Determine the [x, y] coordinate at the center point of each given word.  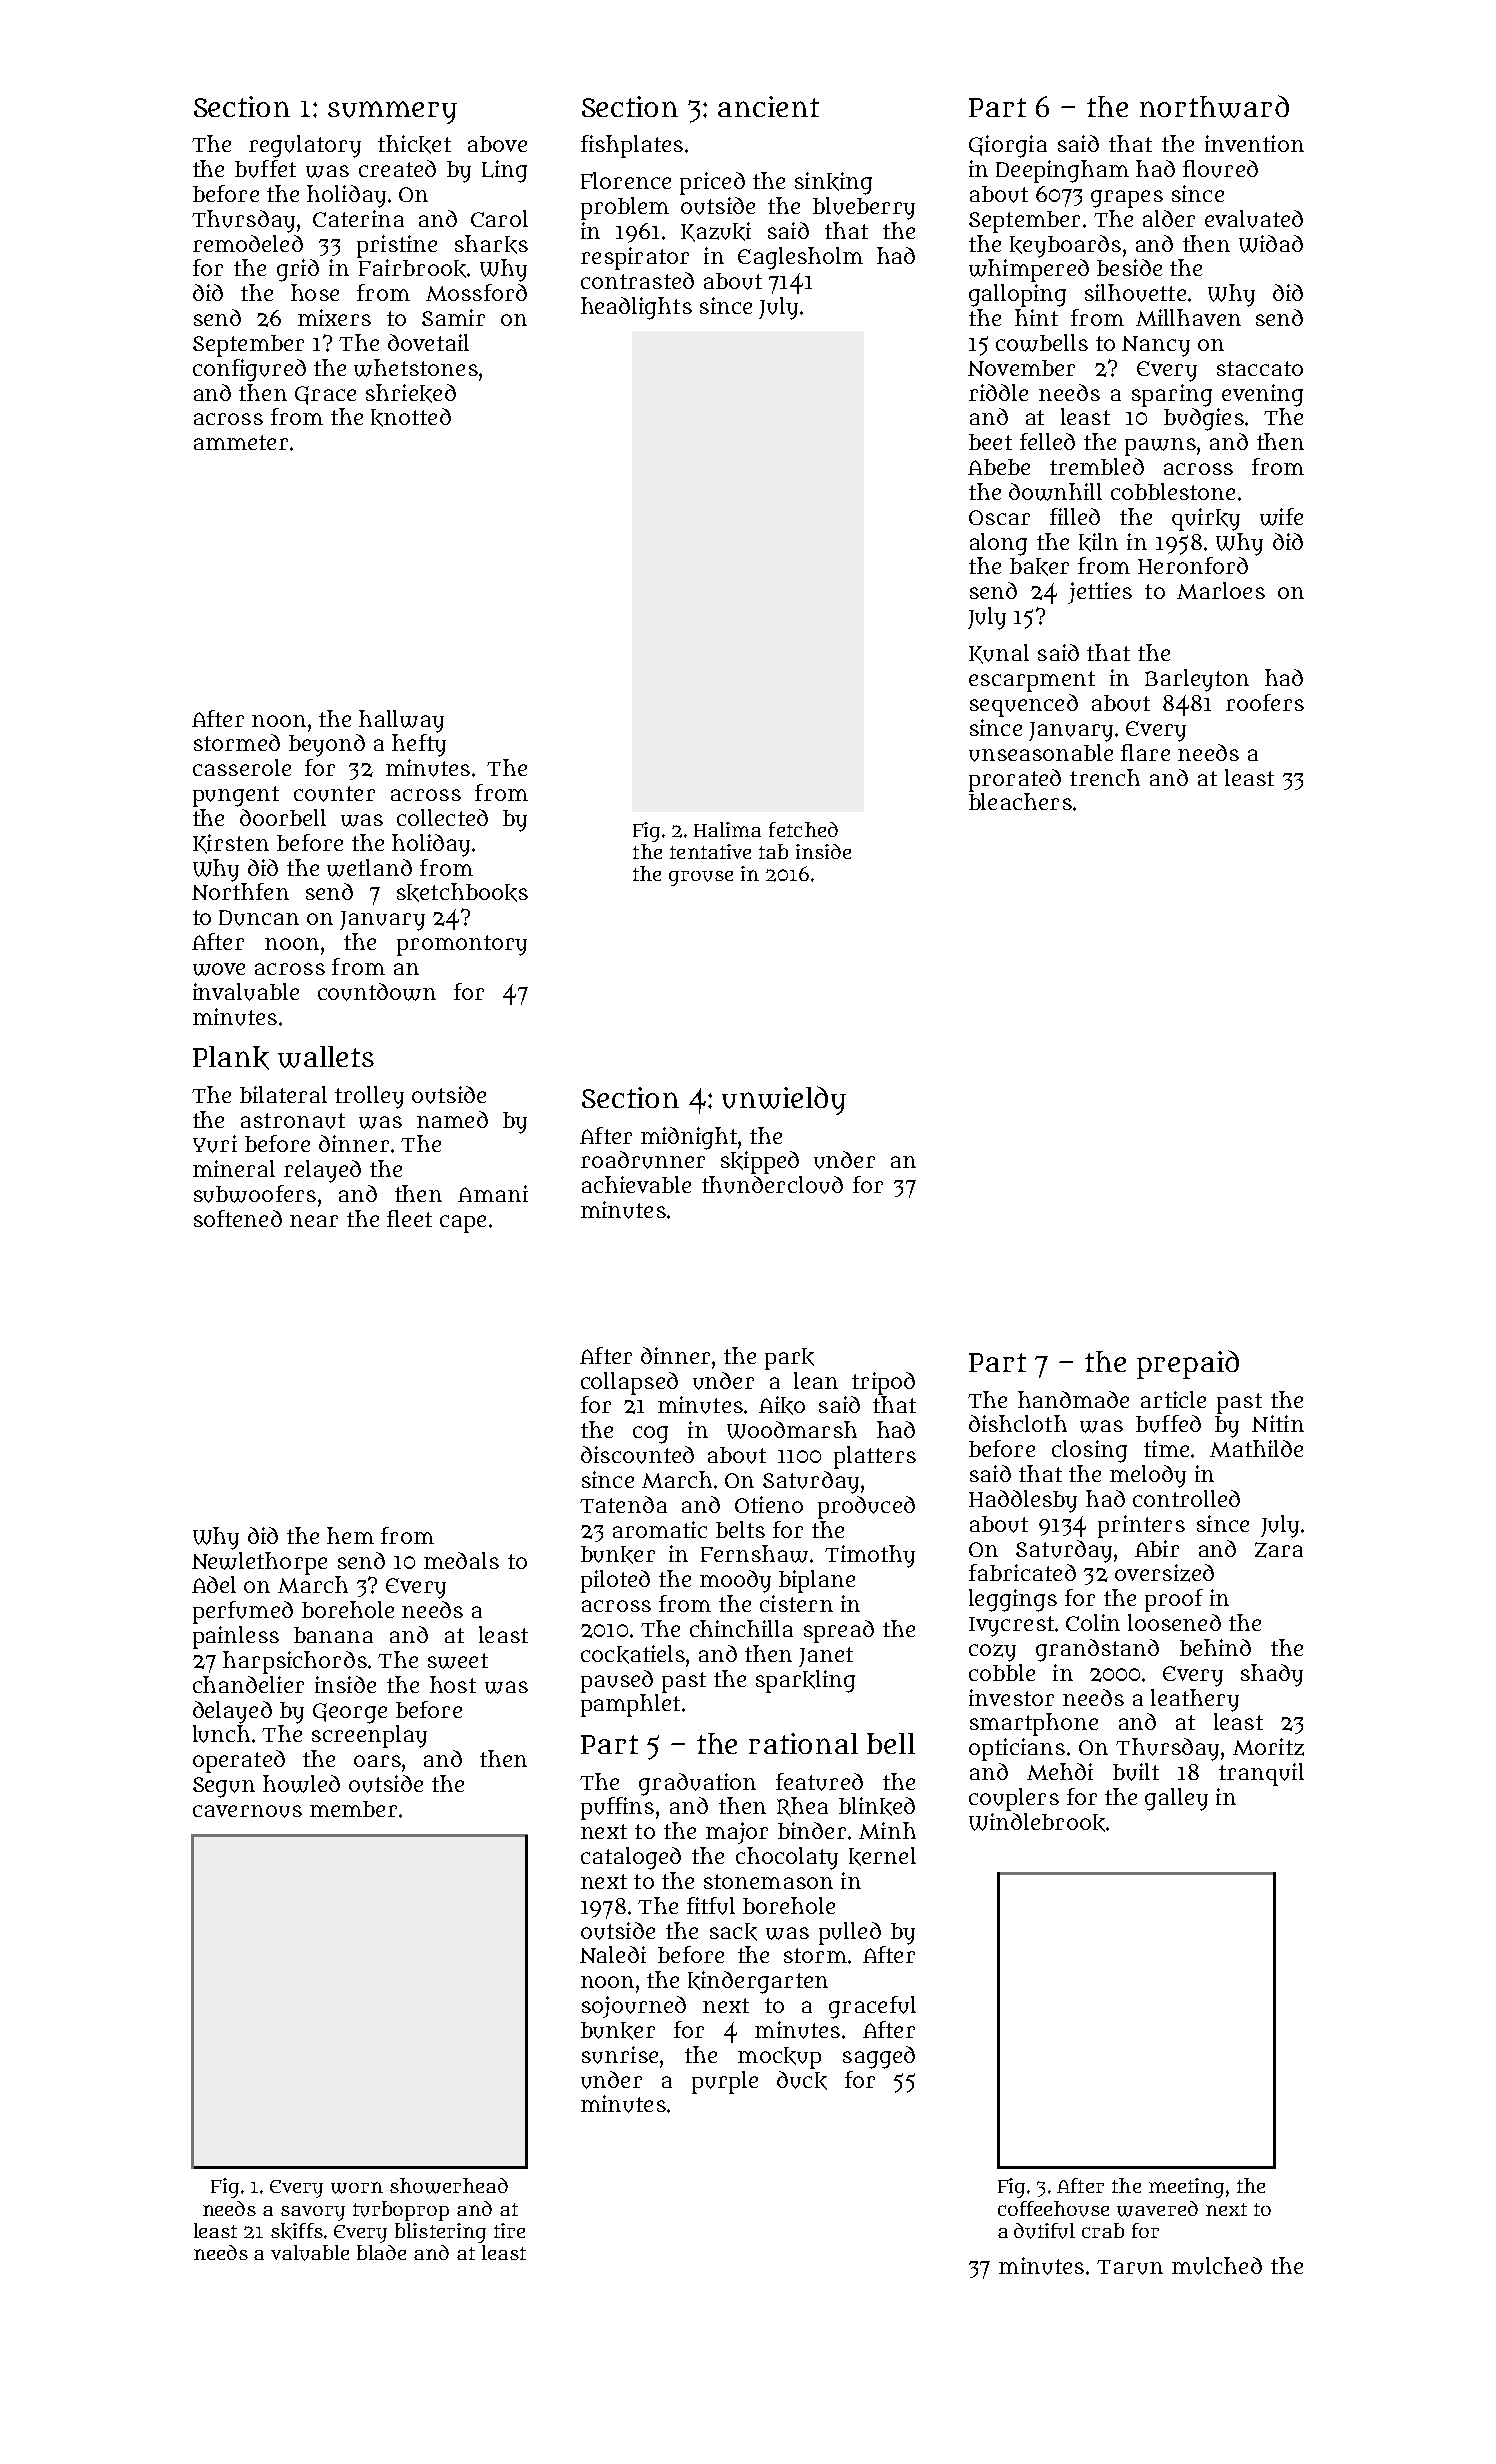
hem [350, 1535]
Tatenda [623, 1504]
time [1166, 1448]
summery [392, 112]
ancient [768, 106]
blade [381, 2252]
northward [1214, 106]
